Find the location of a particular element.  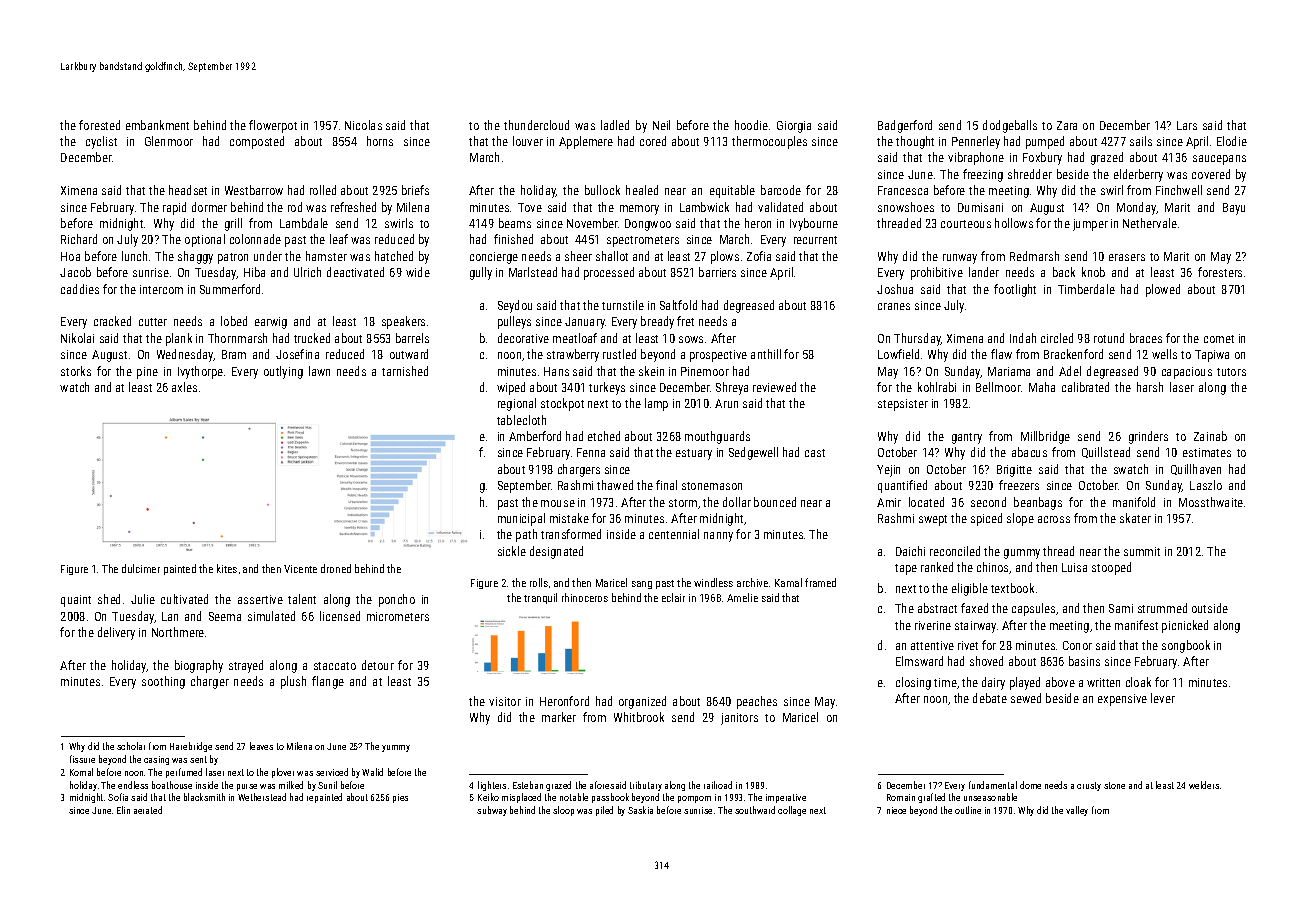

blacksmith is located at coordinates (204, 797).
